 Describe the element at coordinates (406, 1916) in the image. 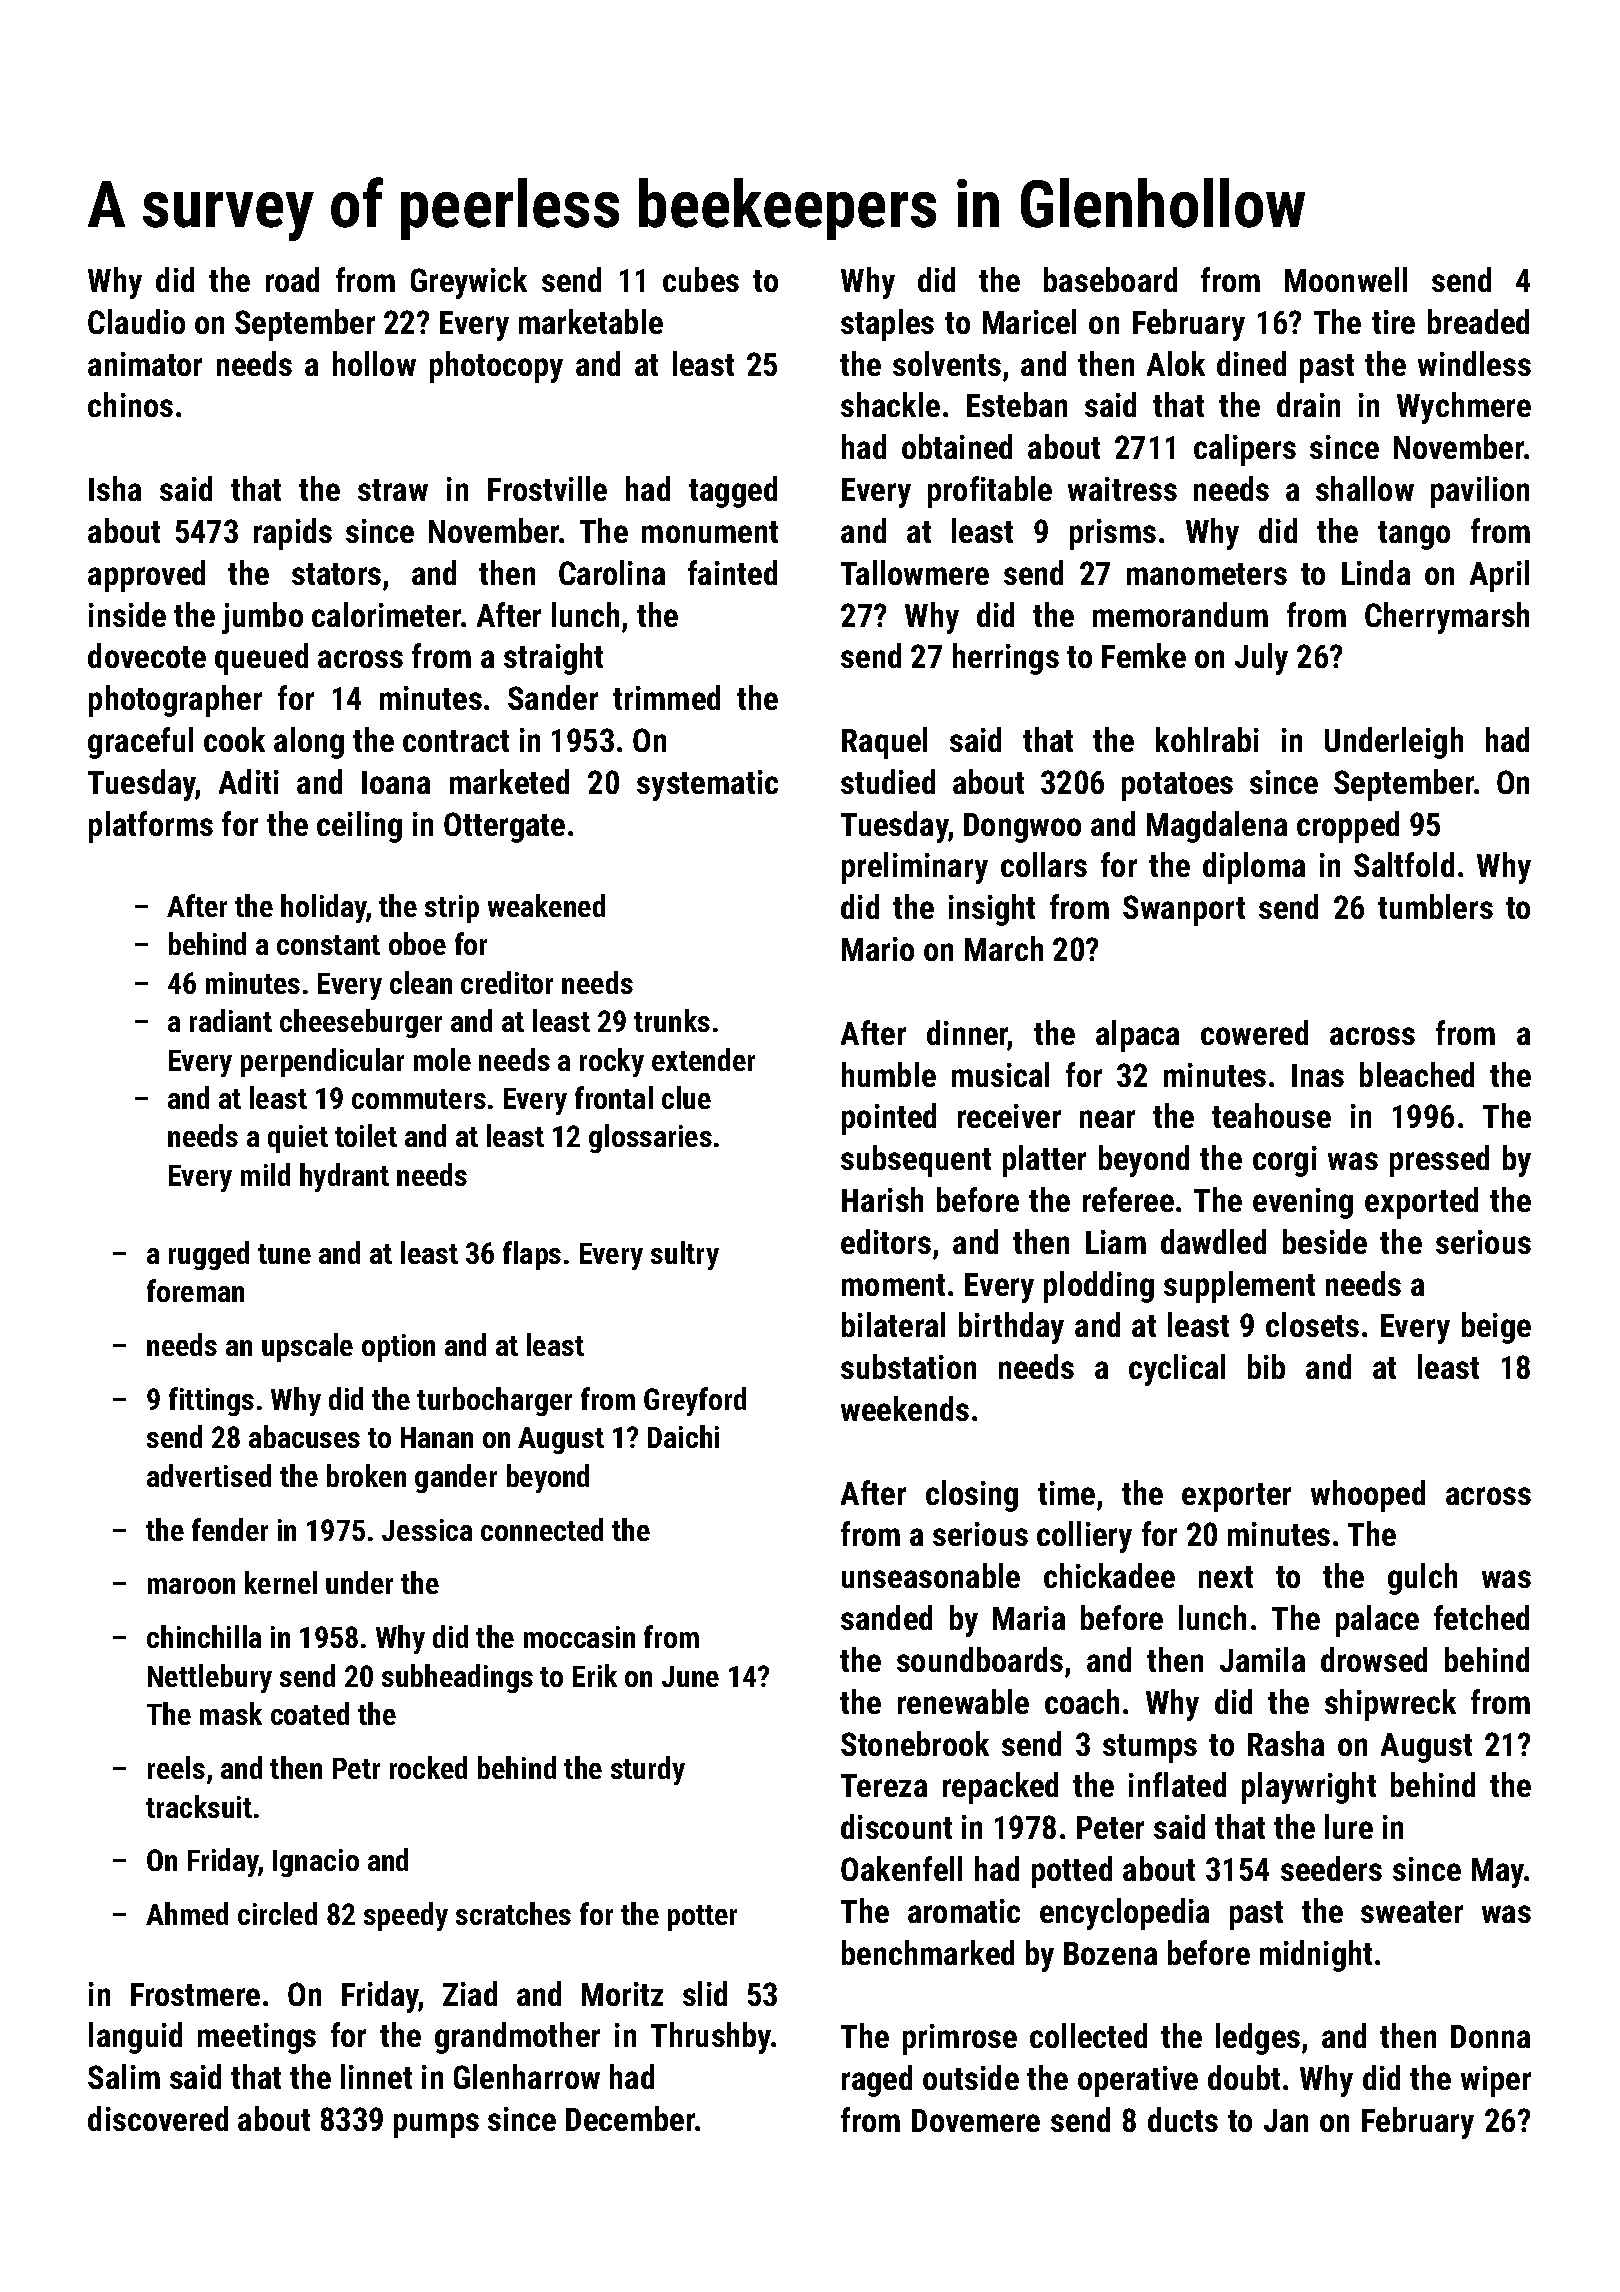

I see `speedy` at that location.
